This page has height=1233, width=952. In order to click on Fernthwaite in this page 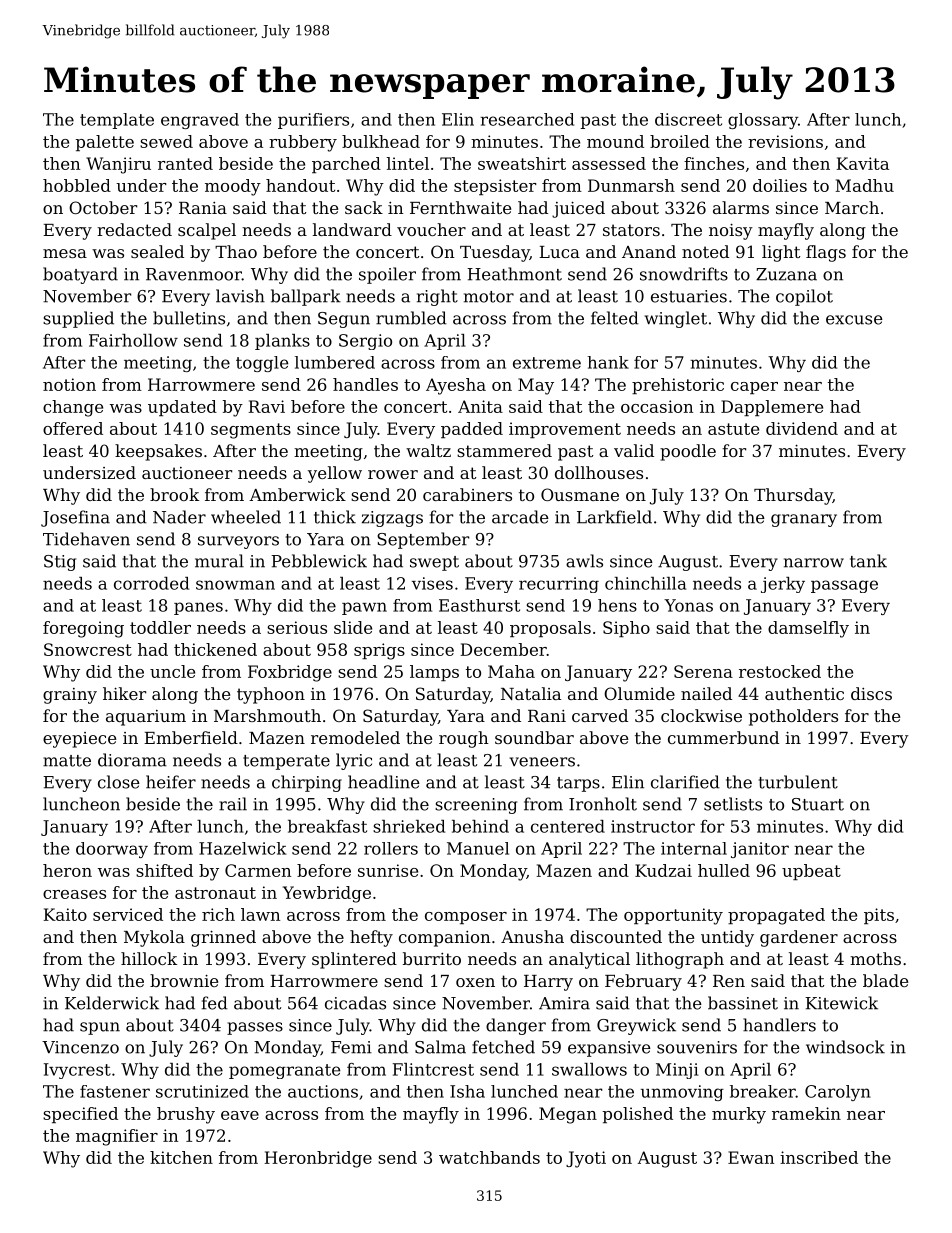, I will do `click(460, 207)`.
